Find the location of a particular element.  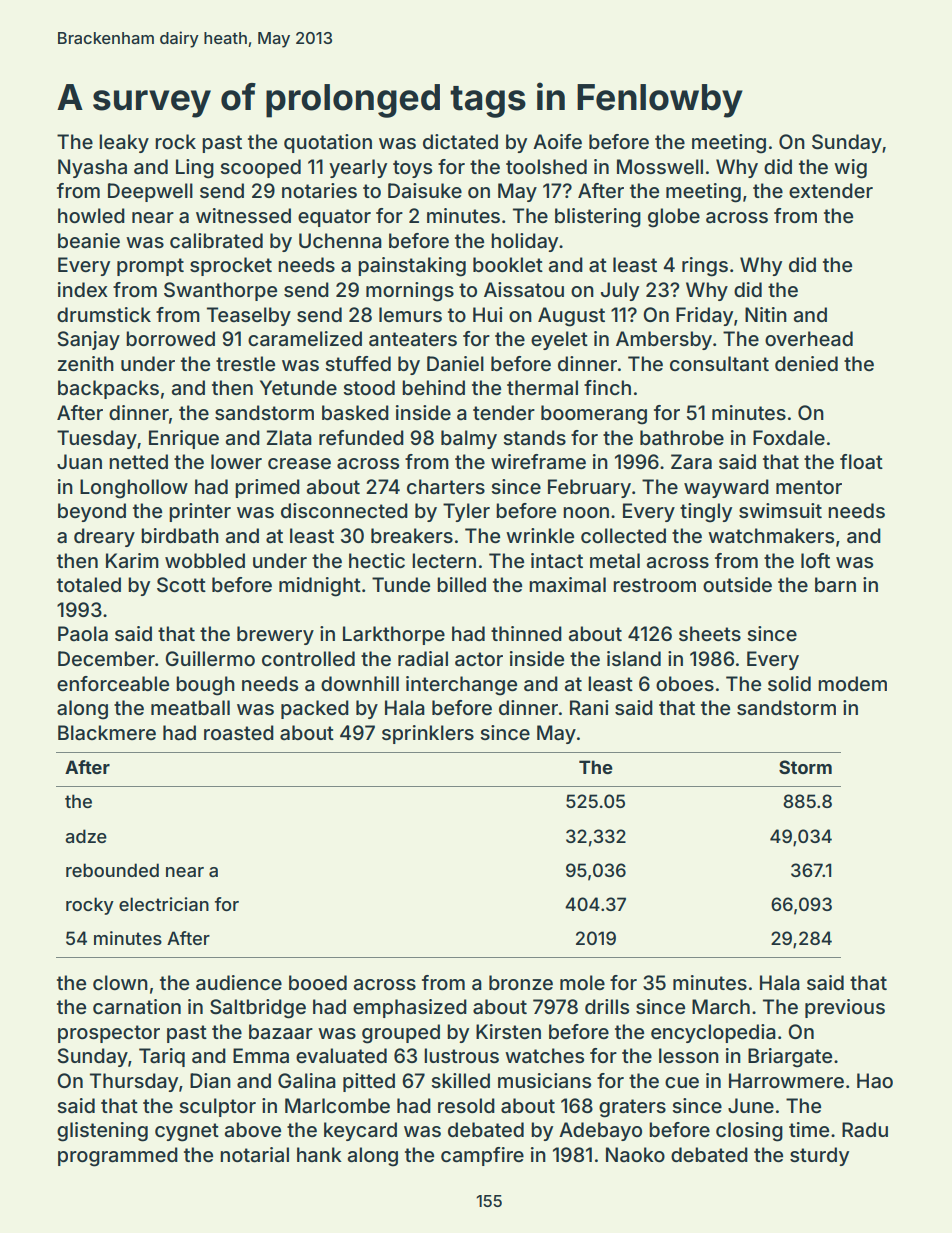

previous is located at coordinates (845, 1008).
